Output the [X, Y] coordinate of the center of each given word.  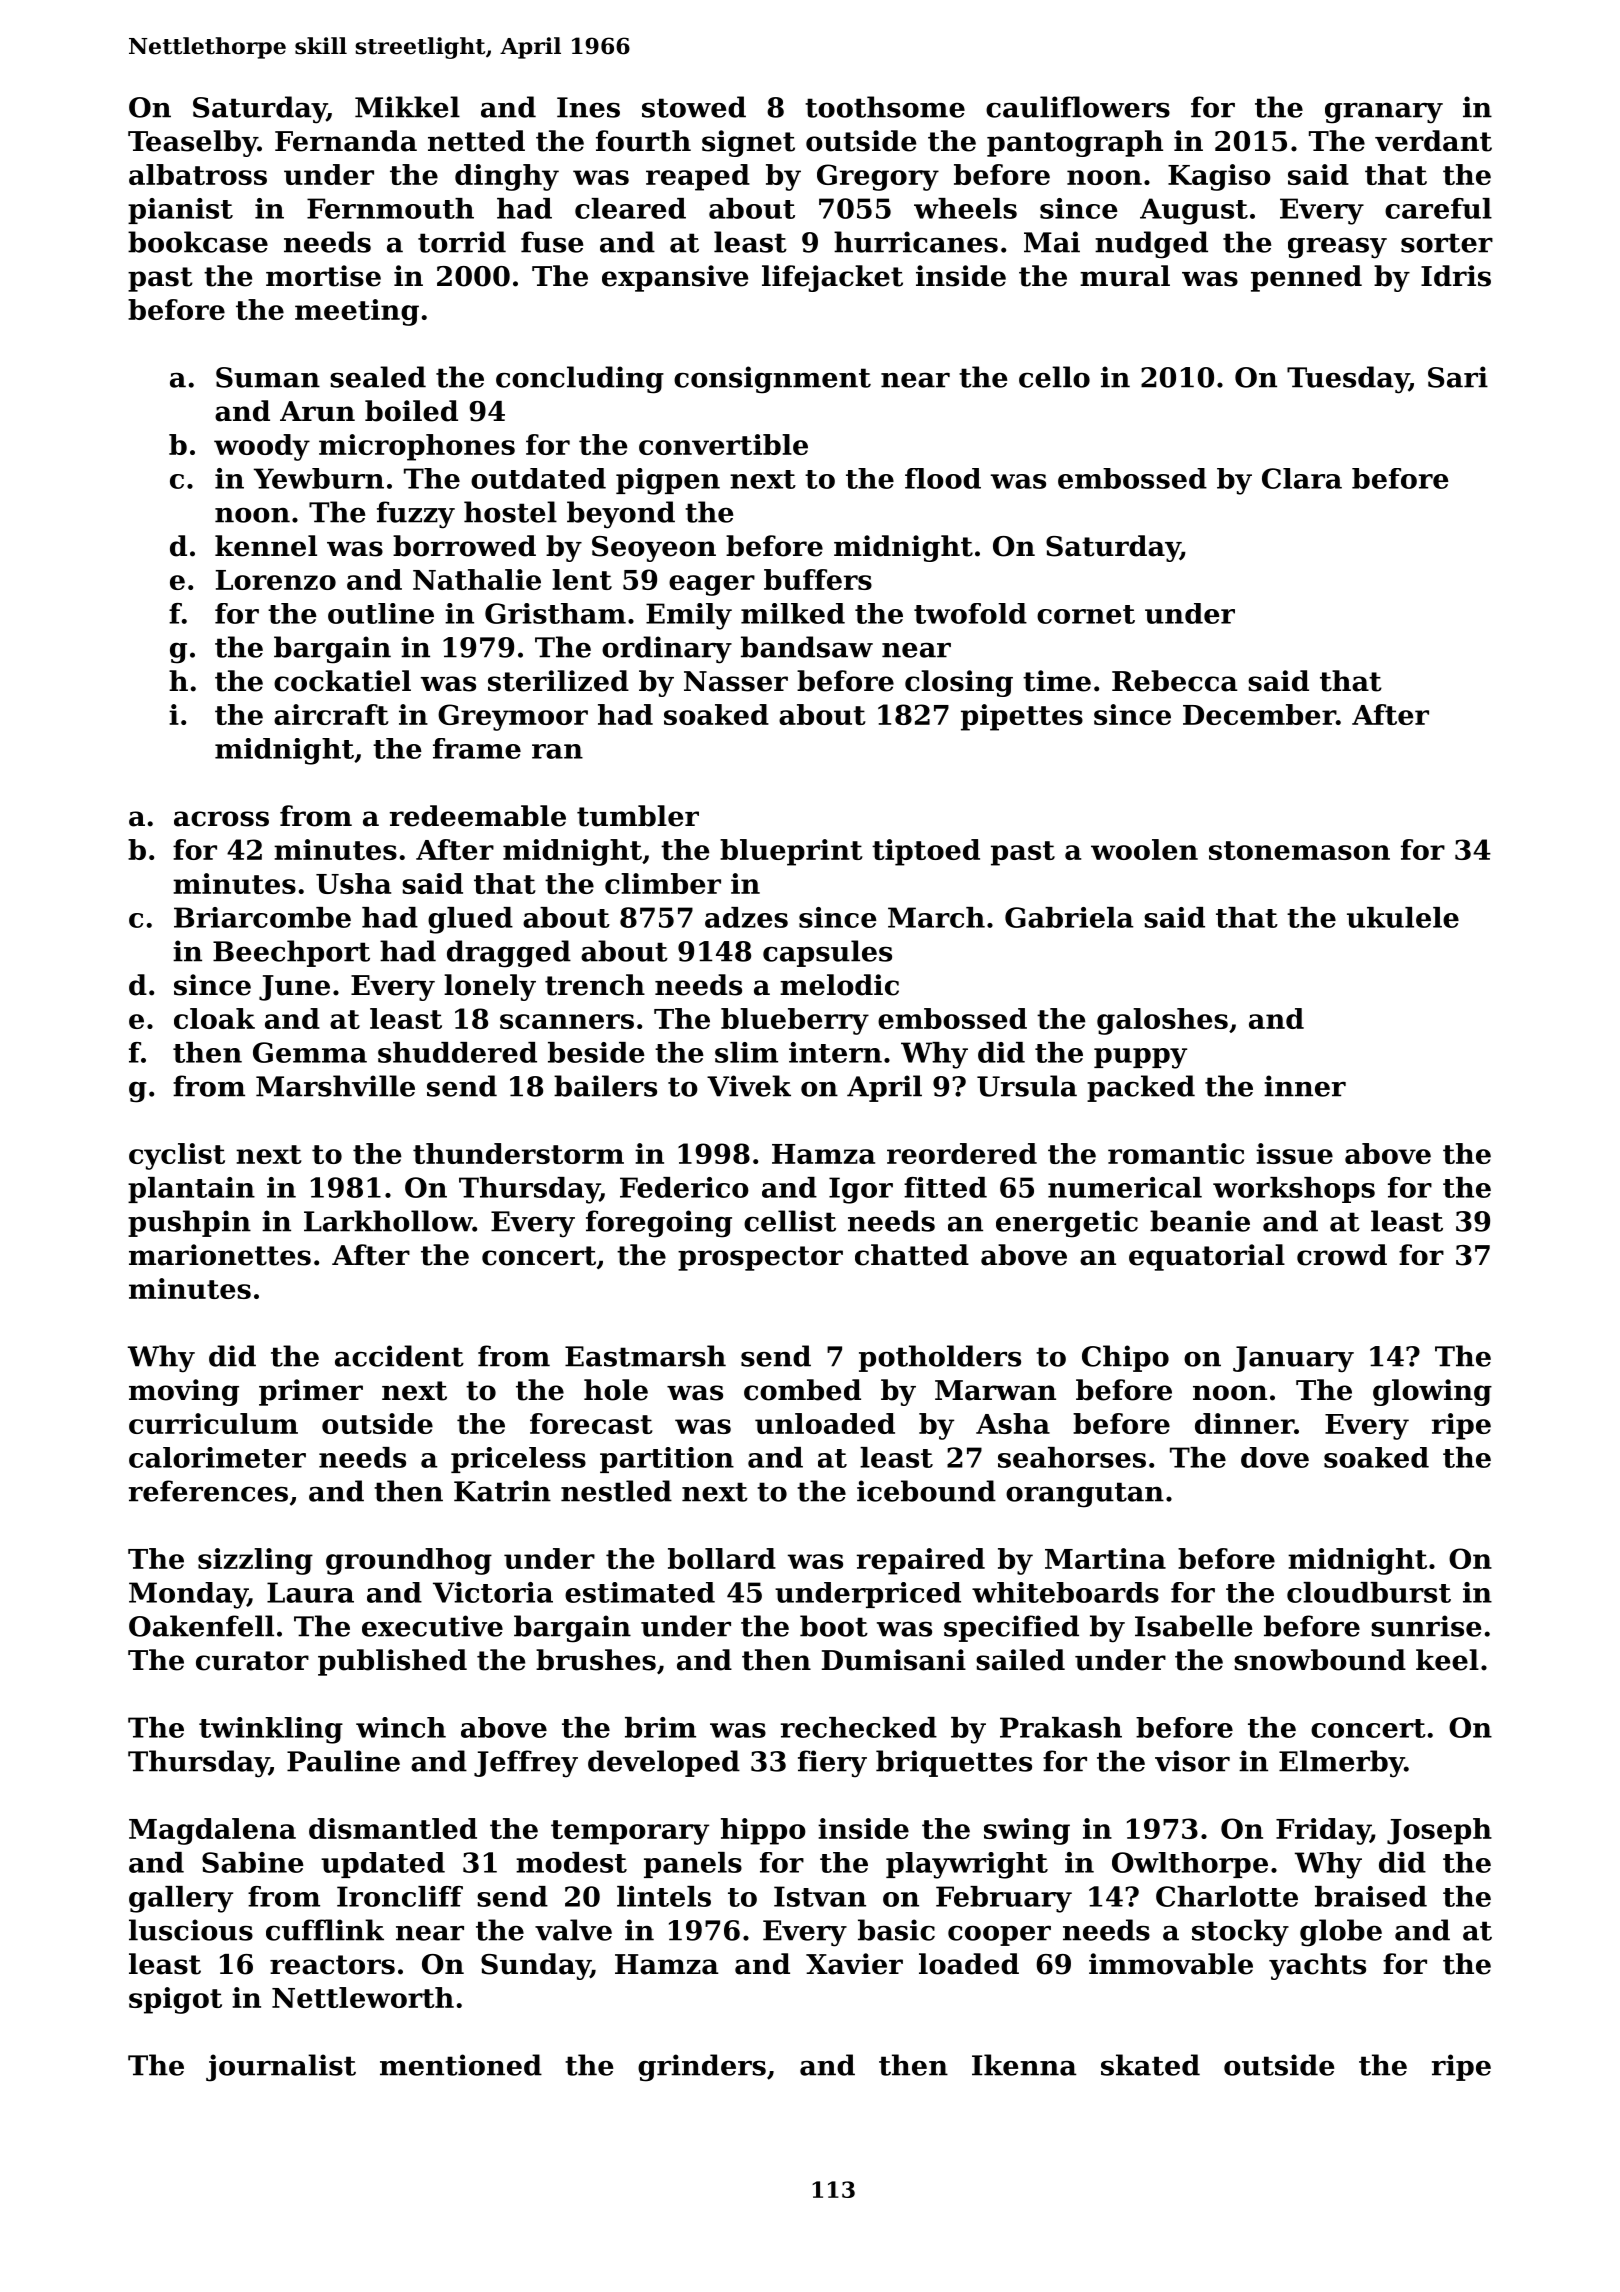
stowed [694, 107]
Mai [1052, 242]
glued [470, 920]
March [936, 917]
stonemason [1299, 850]
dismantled [393, 1828]
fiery [832, 1763]
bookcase [198, 242]
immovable [1171, 1964]
